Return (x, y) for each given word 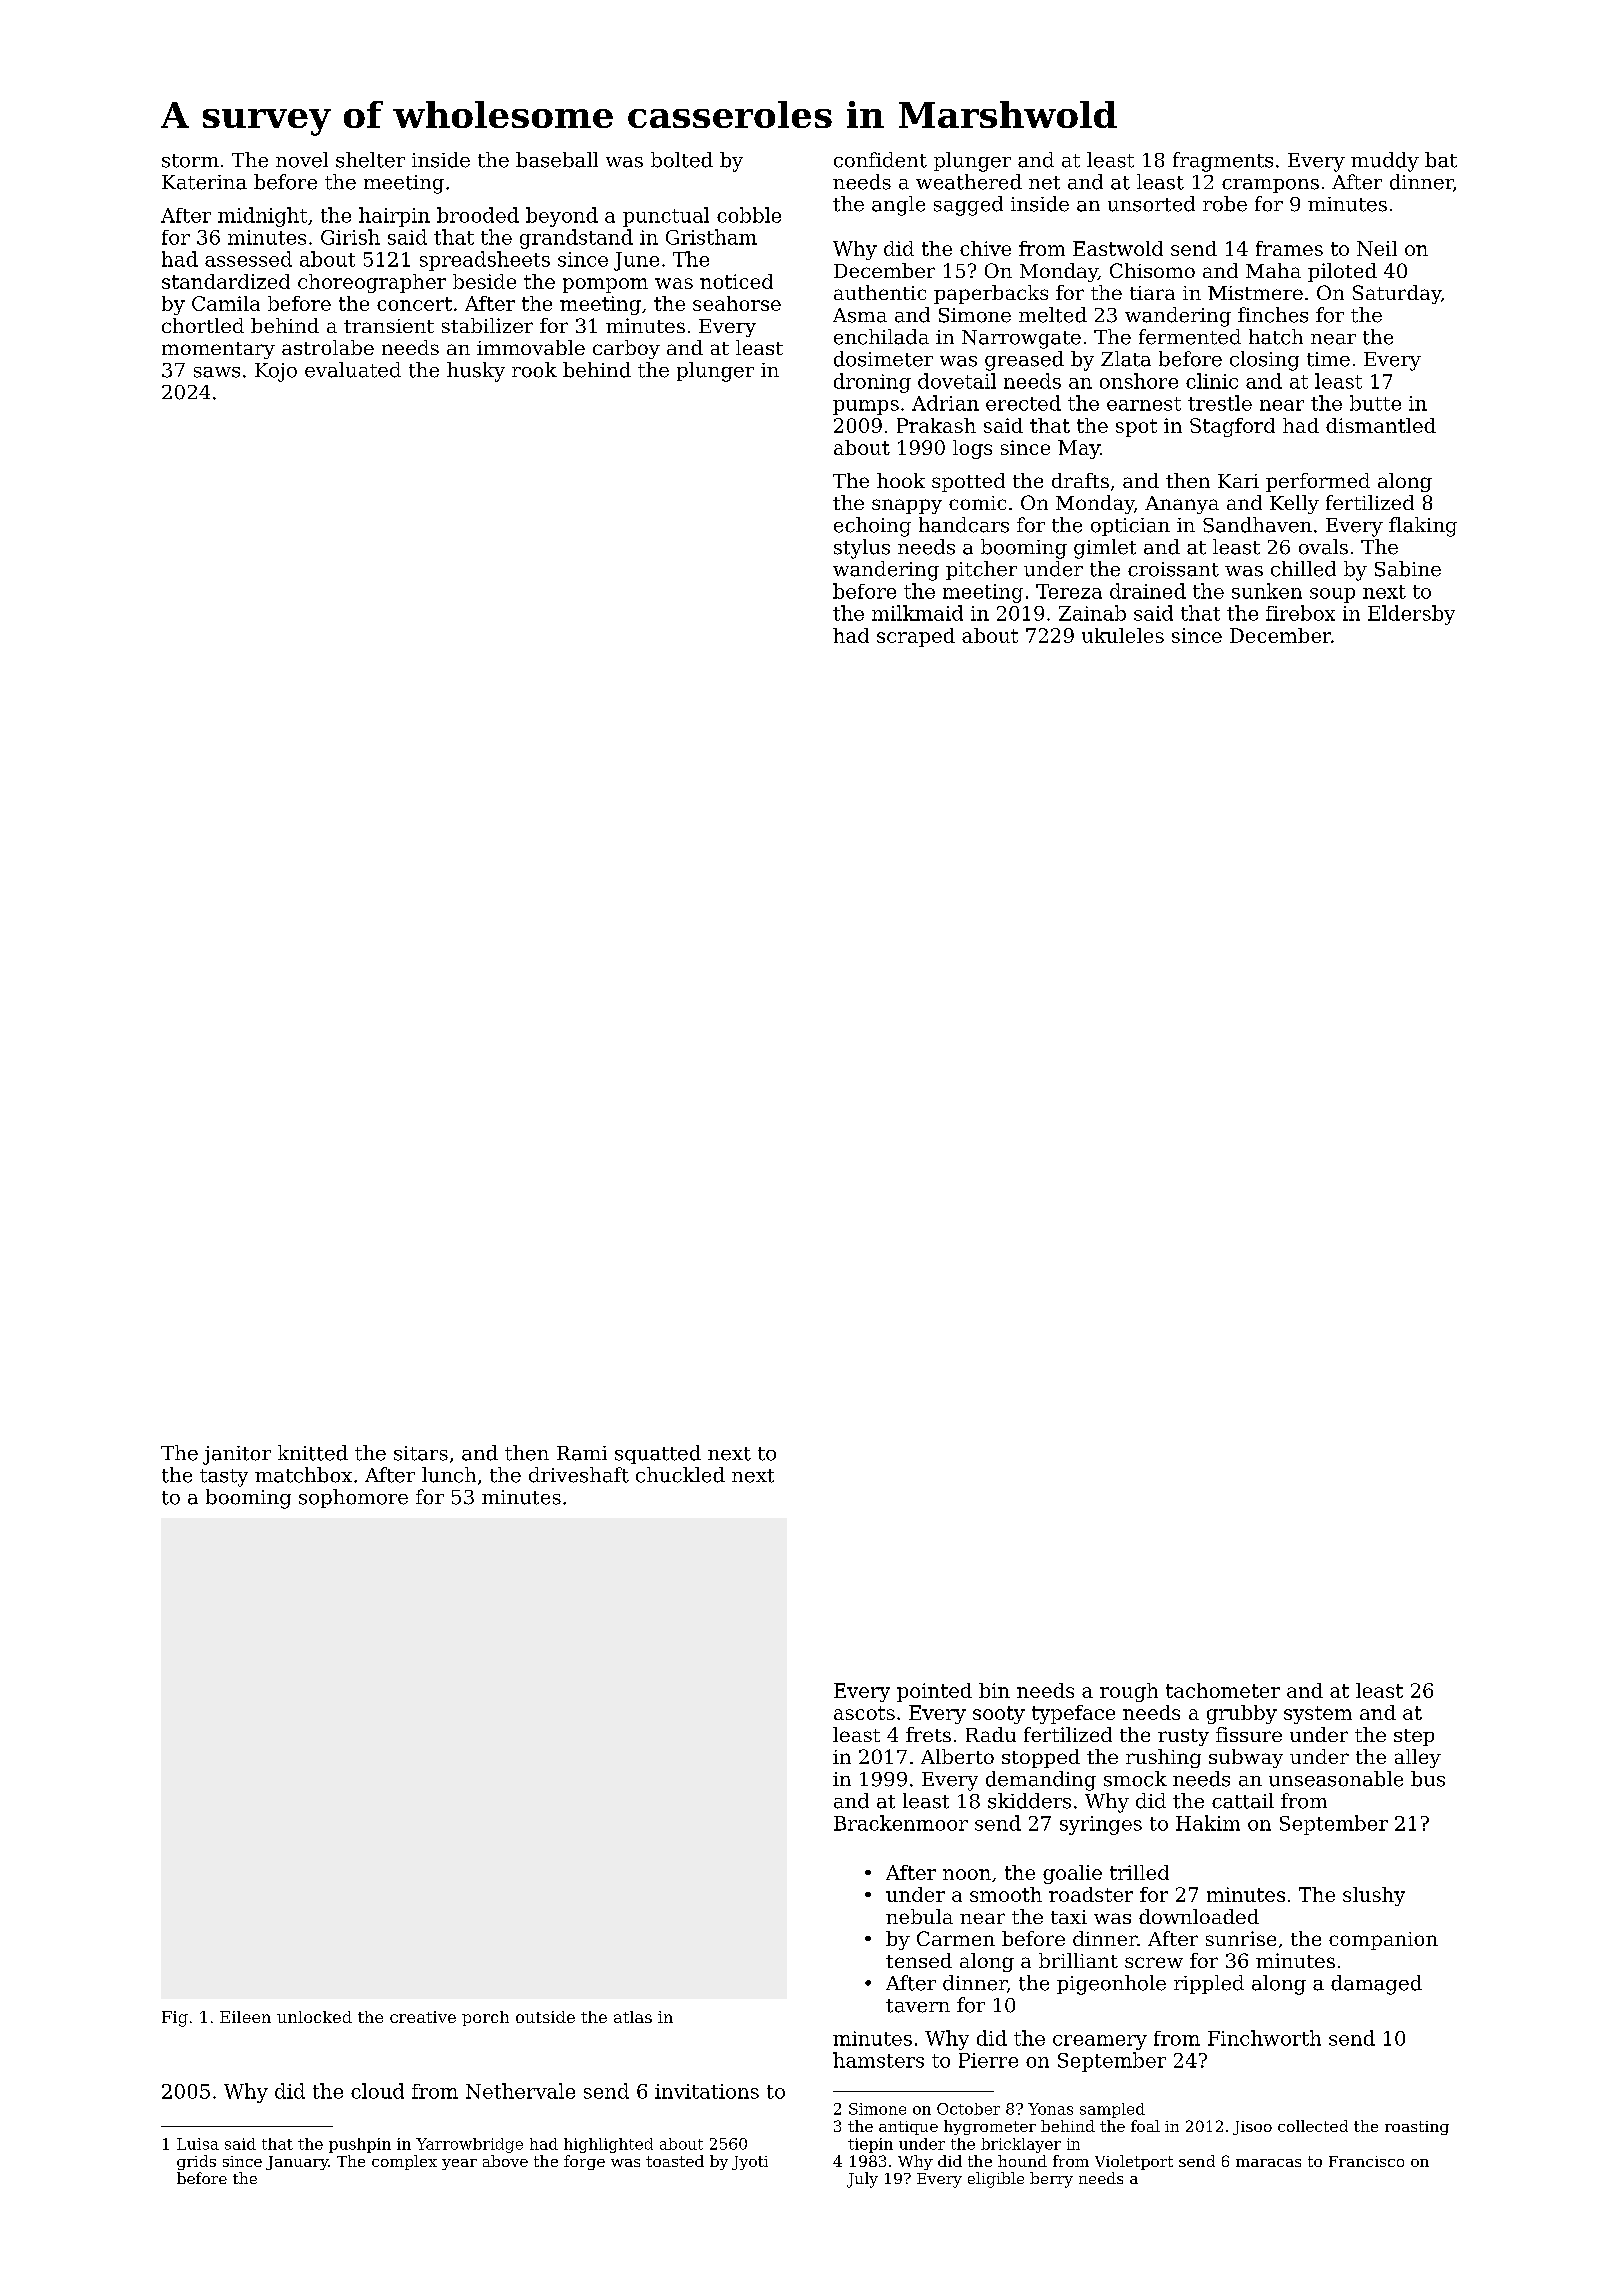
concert (414, 304)
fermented (1190, 337)
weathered (969, 182)
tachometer (1223, 1690)
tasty (224, 1478)
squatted (658, 1454)
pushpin (360, 2145)
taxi (1069, 1917)
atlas (633, 2017)
